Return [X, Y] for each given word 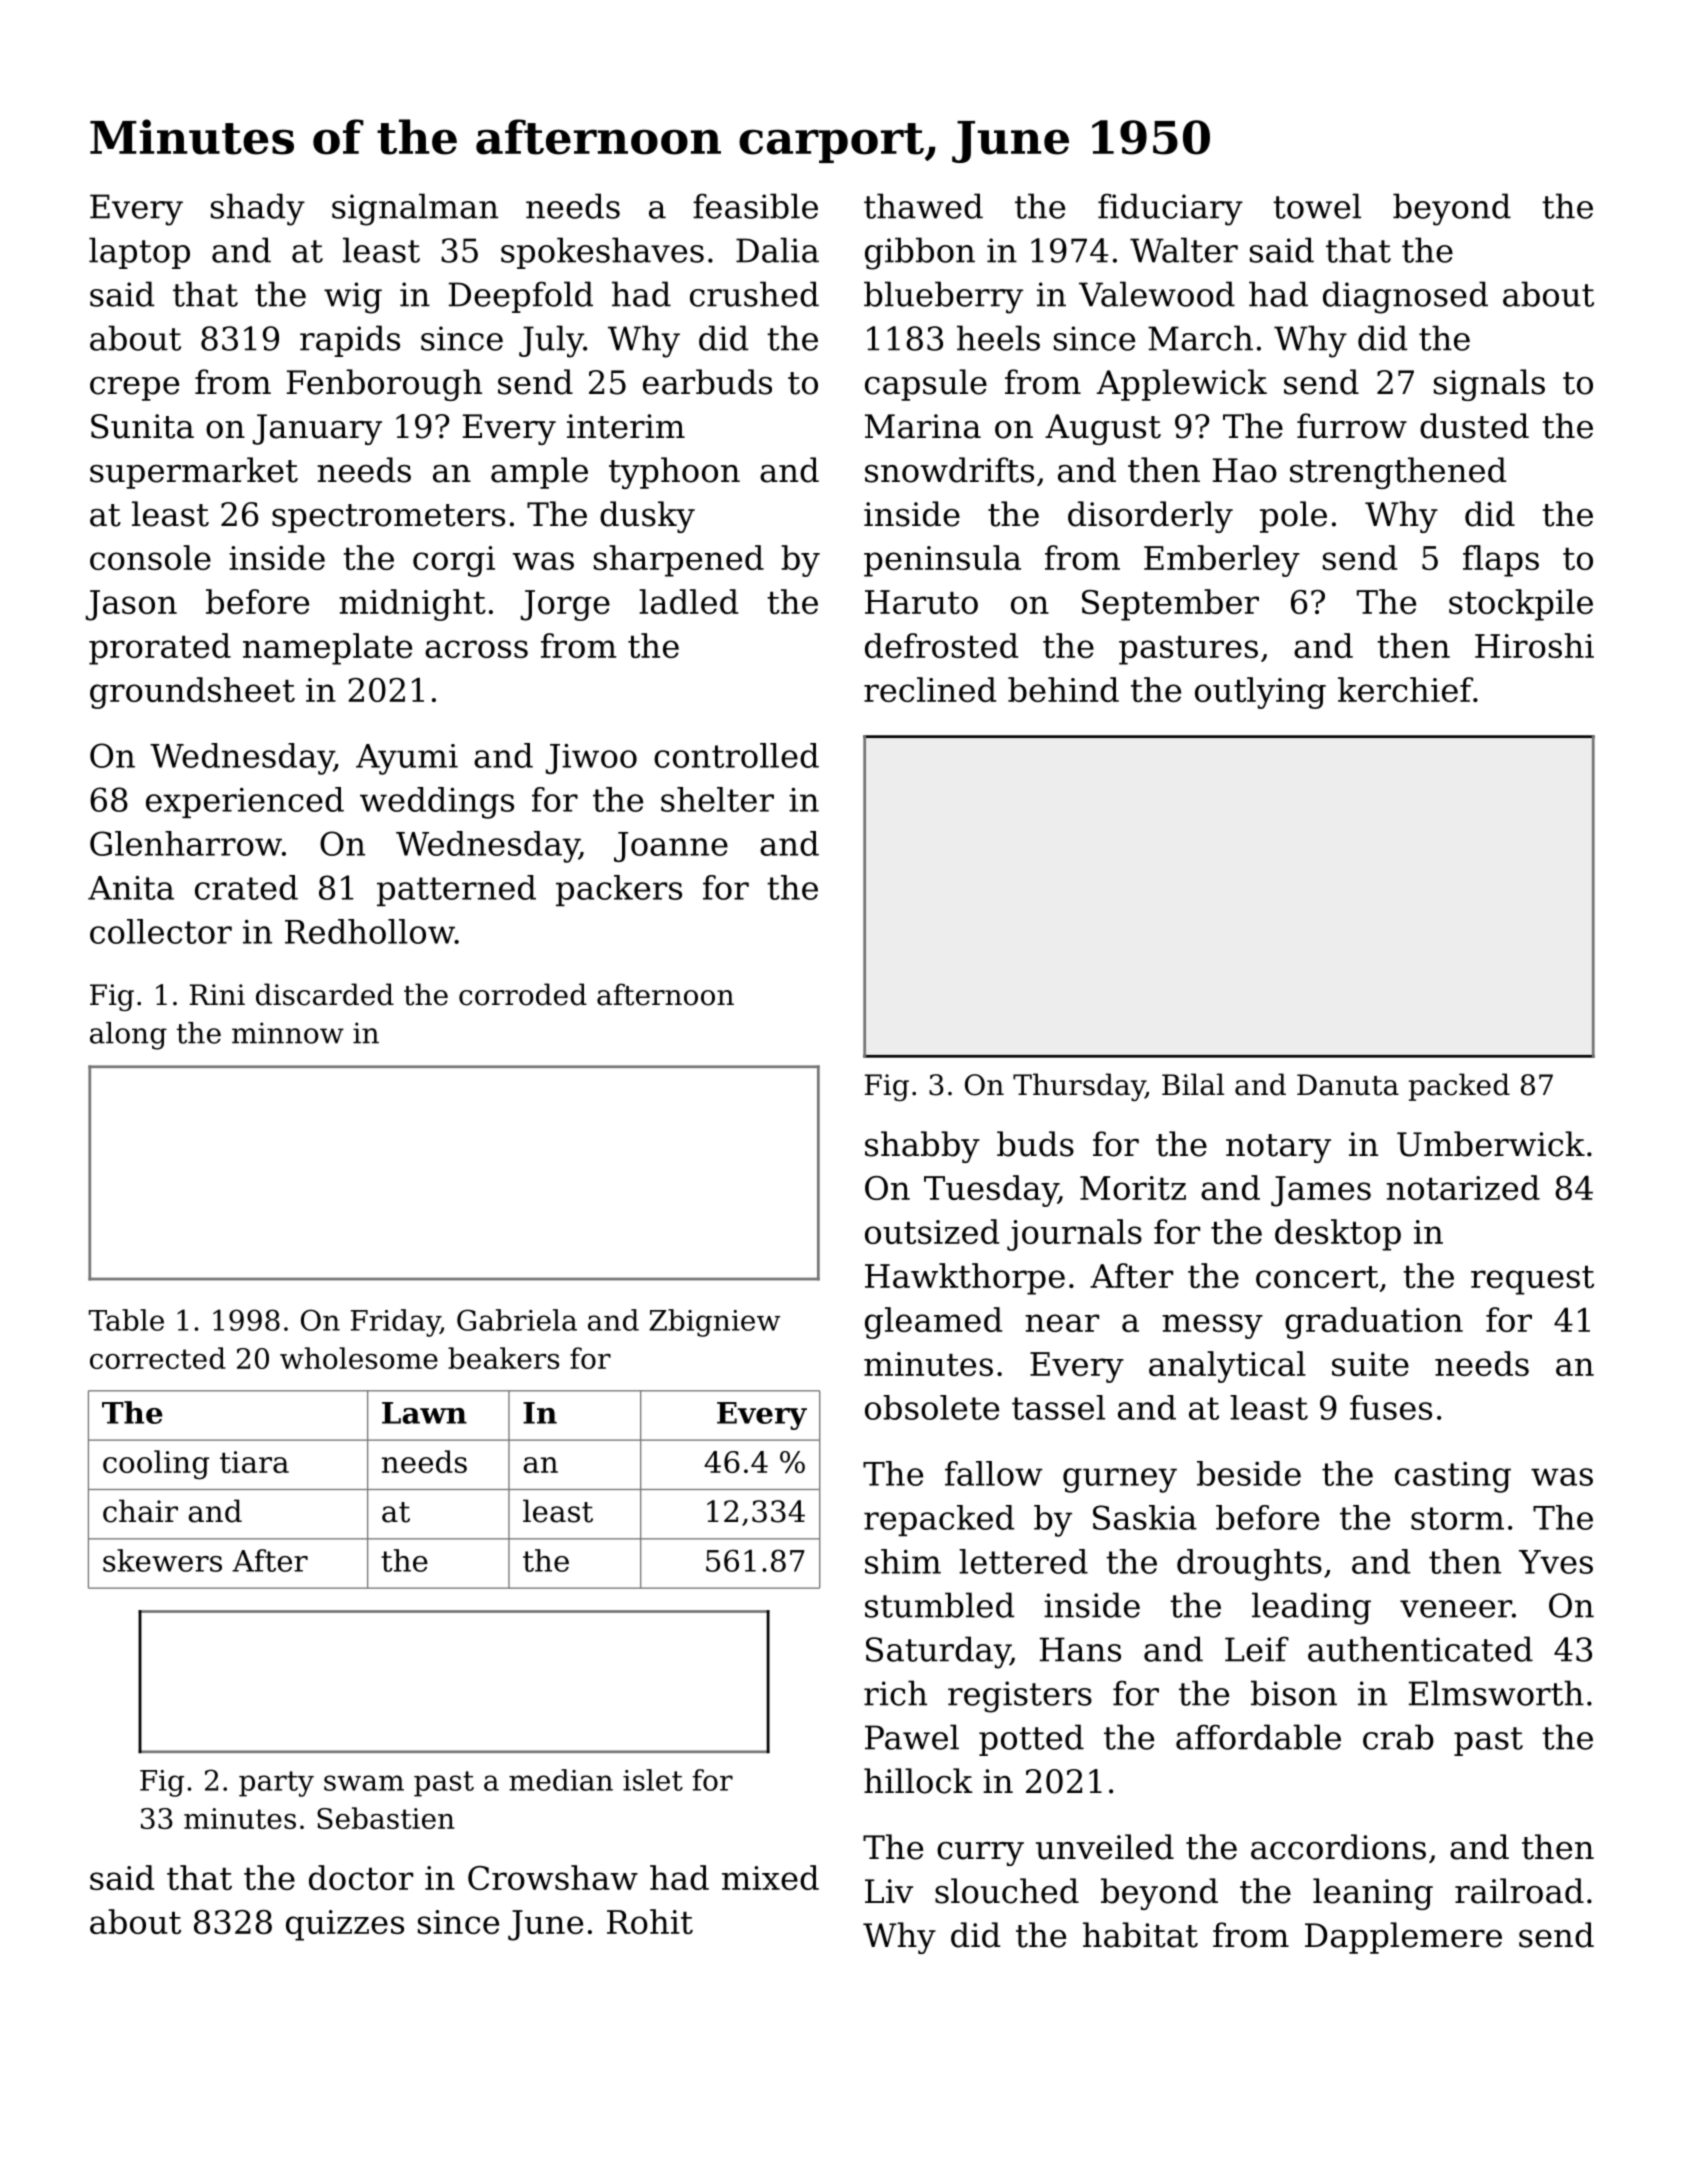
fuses [1391, 1407]
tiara [254, 1462]
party [276, 1784]
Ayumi [407, 759]
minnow [288, 1033]
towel [1317, 206]
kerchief [1405, 689]
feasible [755, 206]
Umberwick [1491, 1144]
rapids [350, 341]
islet [653, 1780]
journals [1074, 1235]
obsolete [932, 1407]
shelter [717, 799]
